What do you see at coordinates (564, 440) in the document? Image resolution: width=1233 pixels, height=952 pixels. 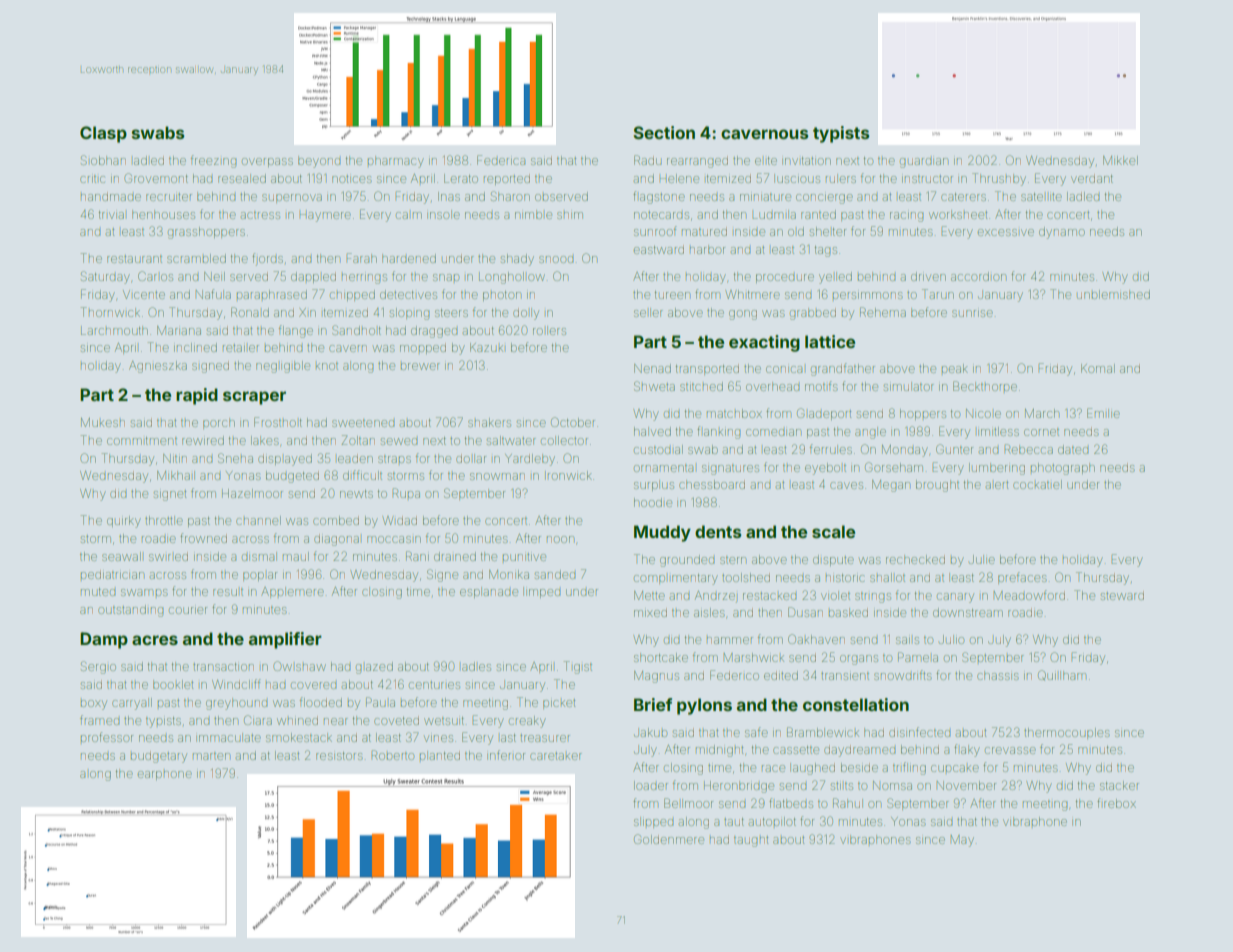 I see `collector` at bounding box center [564, 440].
